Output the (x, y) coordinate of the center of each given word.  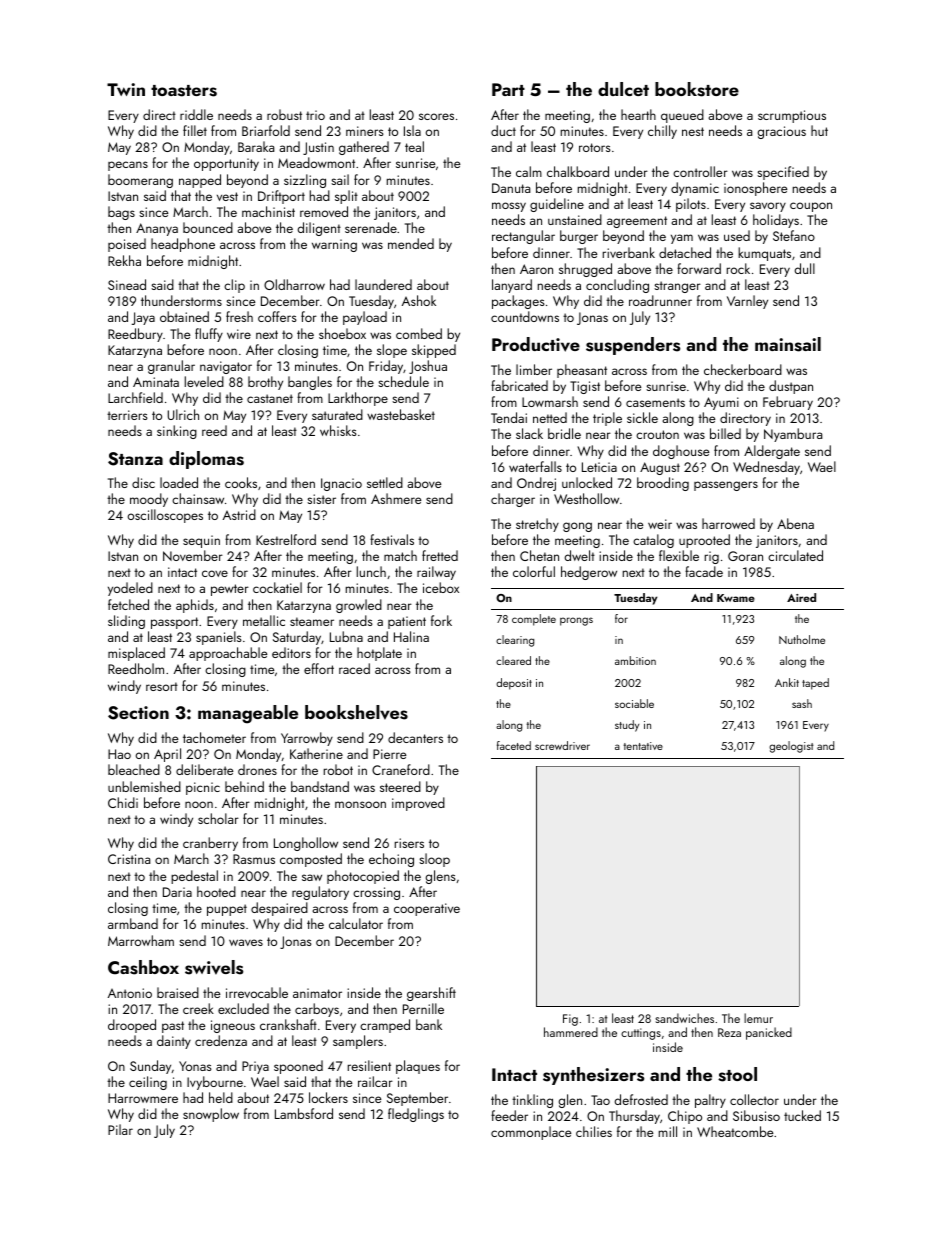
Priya (255, 1067)
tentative (643, 746)
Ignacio (341, 484)
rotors (595, 147)
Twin (126, 89)
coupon (811, 207)
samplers (358, 1042)
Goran (745, 556)
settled (385, 482)
